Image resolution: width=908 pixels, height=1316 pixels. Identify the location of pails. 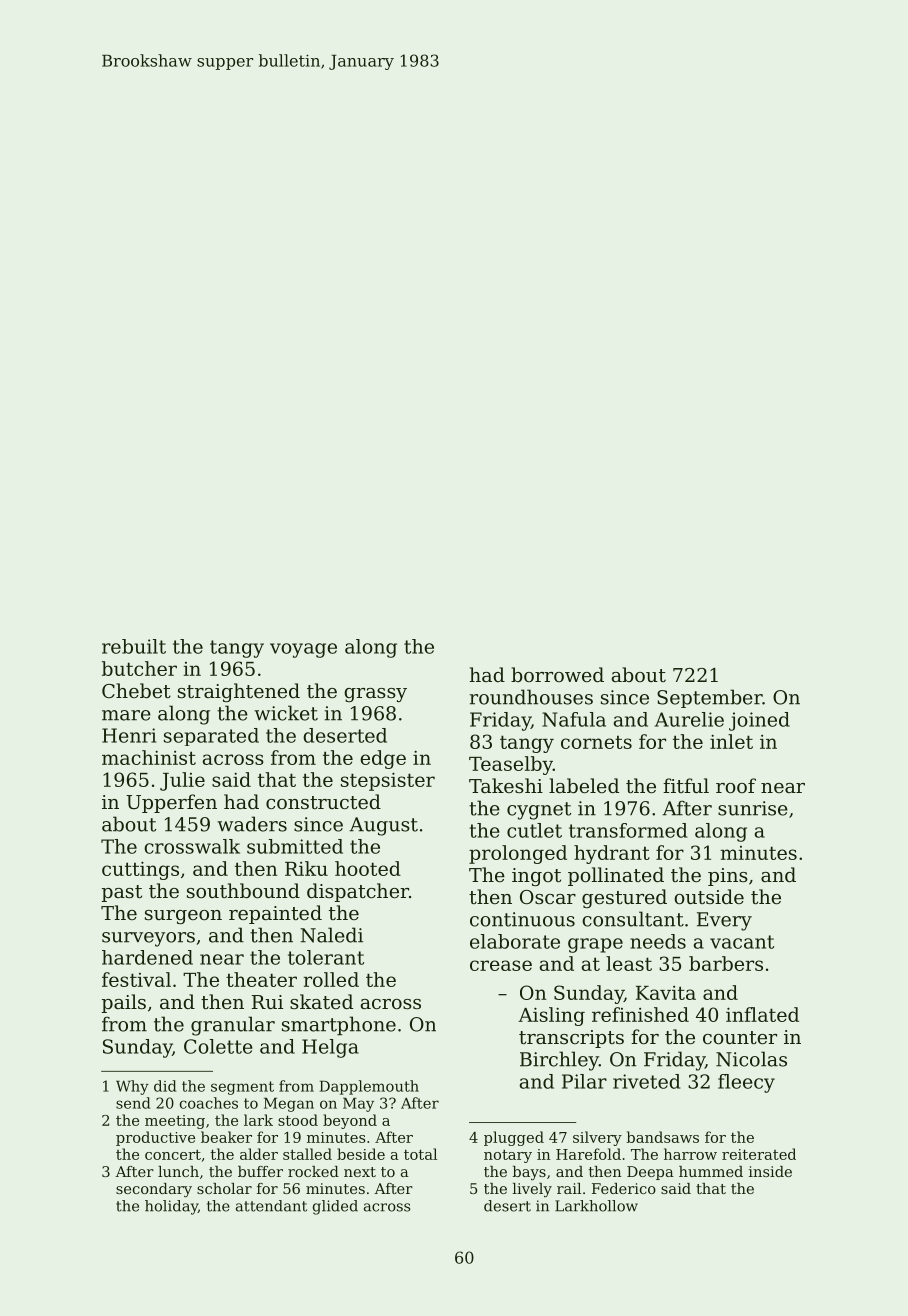
(124, 1003).
